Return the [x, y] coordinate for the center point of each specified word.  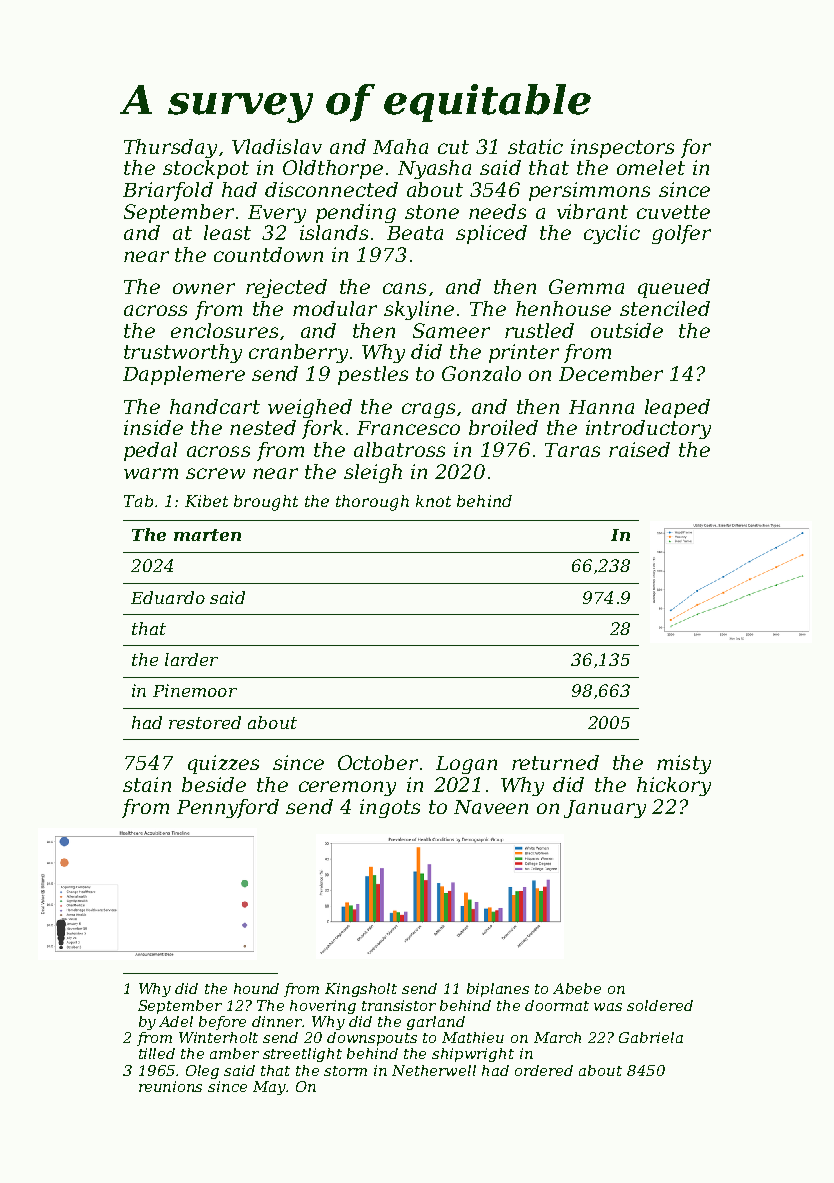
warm [151, 473]
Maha [400, 146]
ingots [390, 808]
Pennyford [228, 808]
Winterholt [218, 1037]
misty [684, 764]
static [535, 146]
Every [277, 214]
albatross [399, 449]
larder [191, 659]
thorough [372, 503]
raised [639, 449]
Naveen [491, 807]
